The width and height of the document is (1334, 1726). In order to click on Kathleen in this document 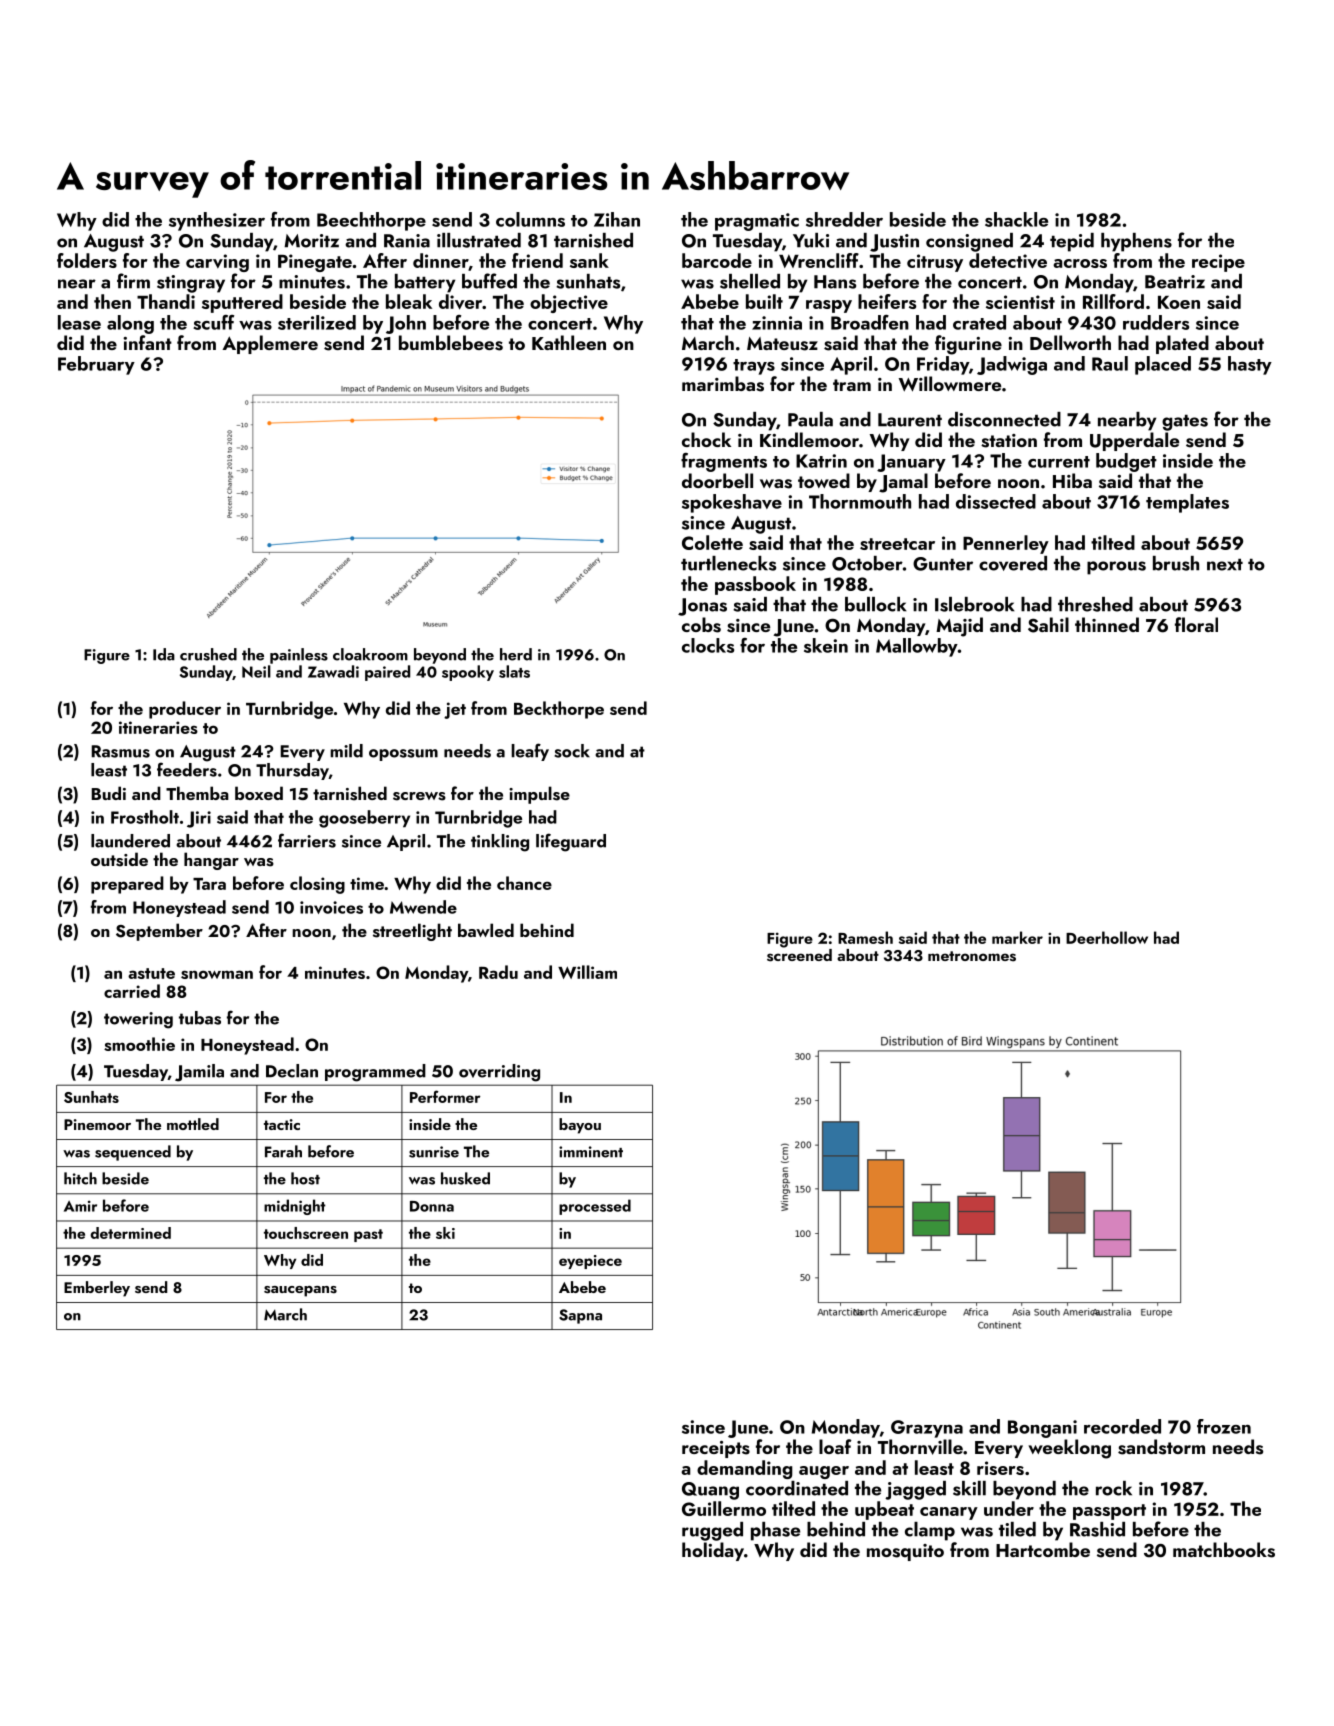, I will do `click(569, 342)`.
